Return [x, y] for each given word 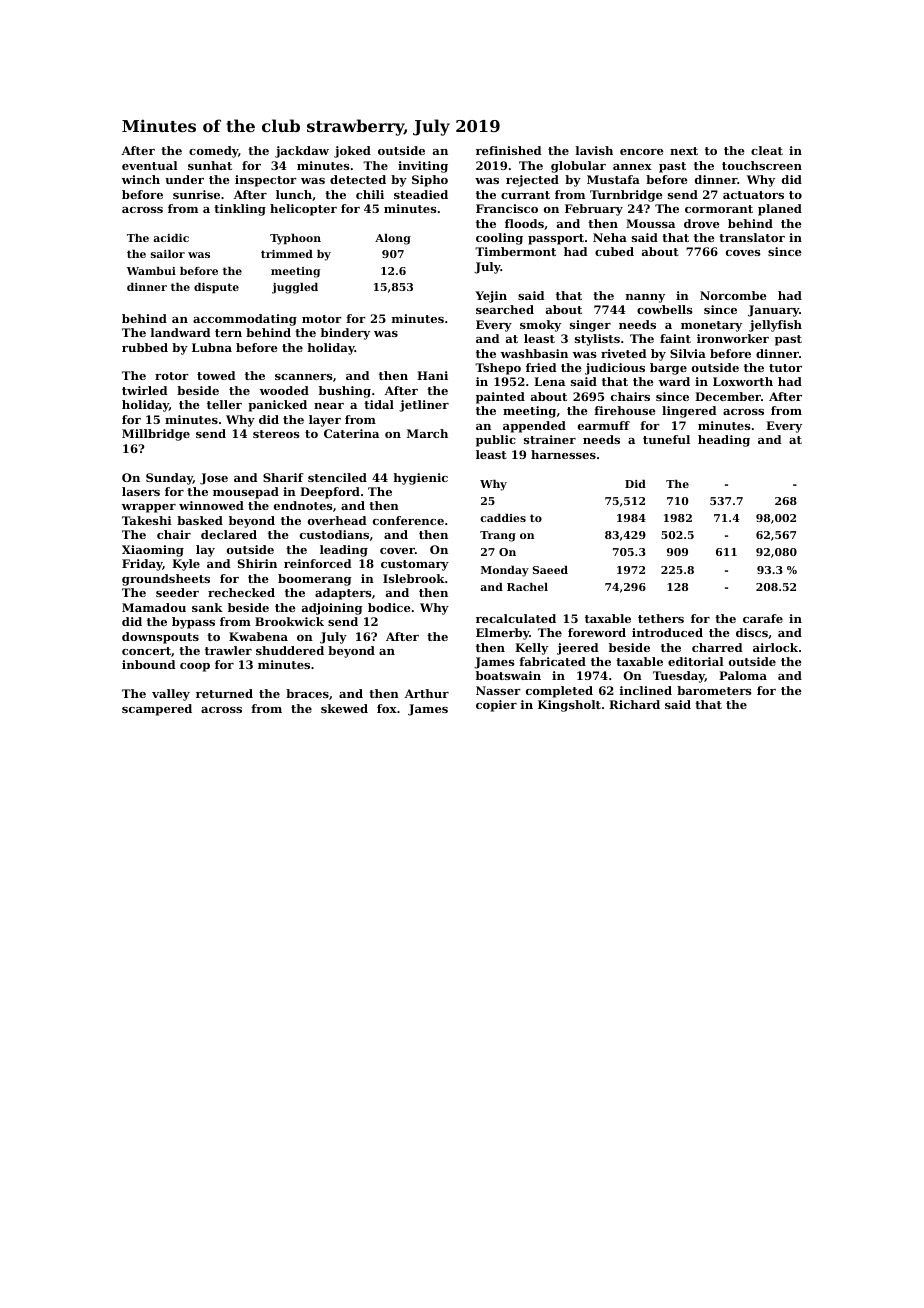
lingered [689, 412]
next [684, 151]
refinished [508, 150]
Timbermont [515, 251]
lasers [141, 491]
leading [344, 551]
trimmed [287, 254]
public [496, 441]
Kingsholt [569, 706]
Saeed [550, 570]
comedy [213, 152]
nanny [645, 298]
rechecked [241, 592]
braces [307, 693]
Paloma [743, 675]
